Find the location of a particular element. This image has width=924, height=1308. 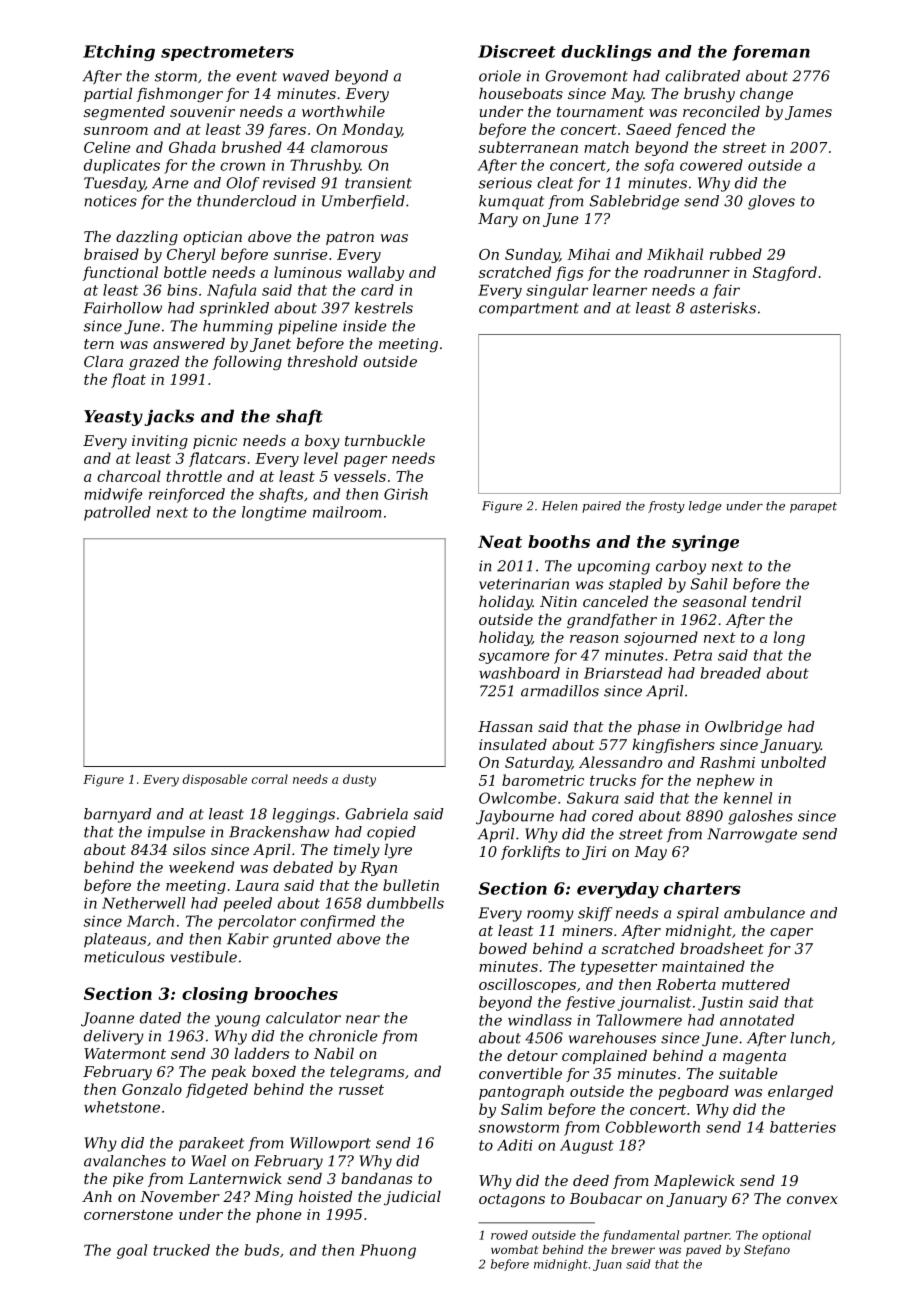

typesetter is located at coordinates (619, 968).
